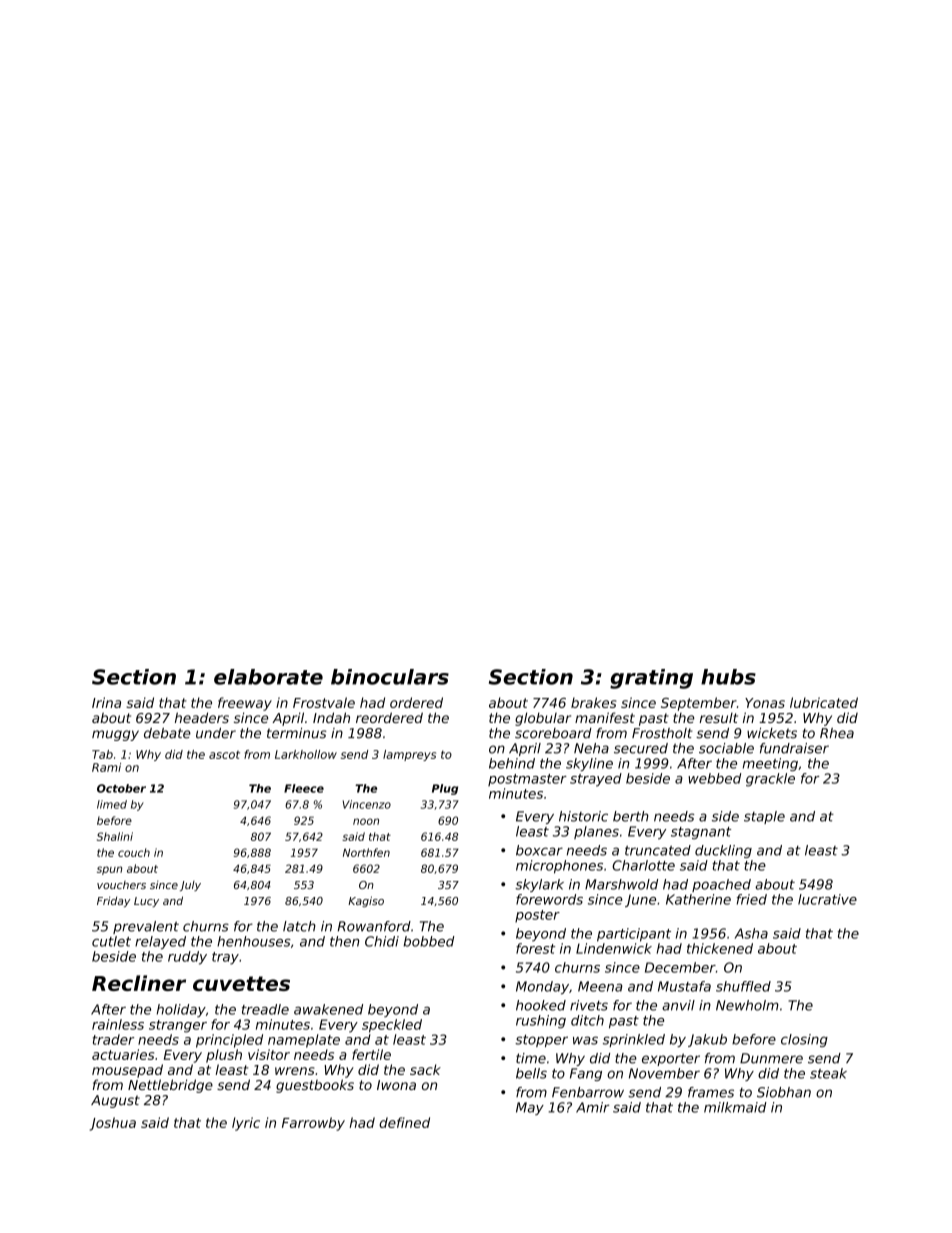 This screenshot has width=952, height=1233. Describe the element at coordinates (268, 677) in the screenshot. I see `elaborate` at that location.
